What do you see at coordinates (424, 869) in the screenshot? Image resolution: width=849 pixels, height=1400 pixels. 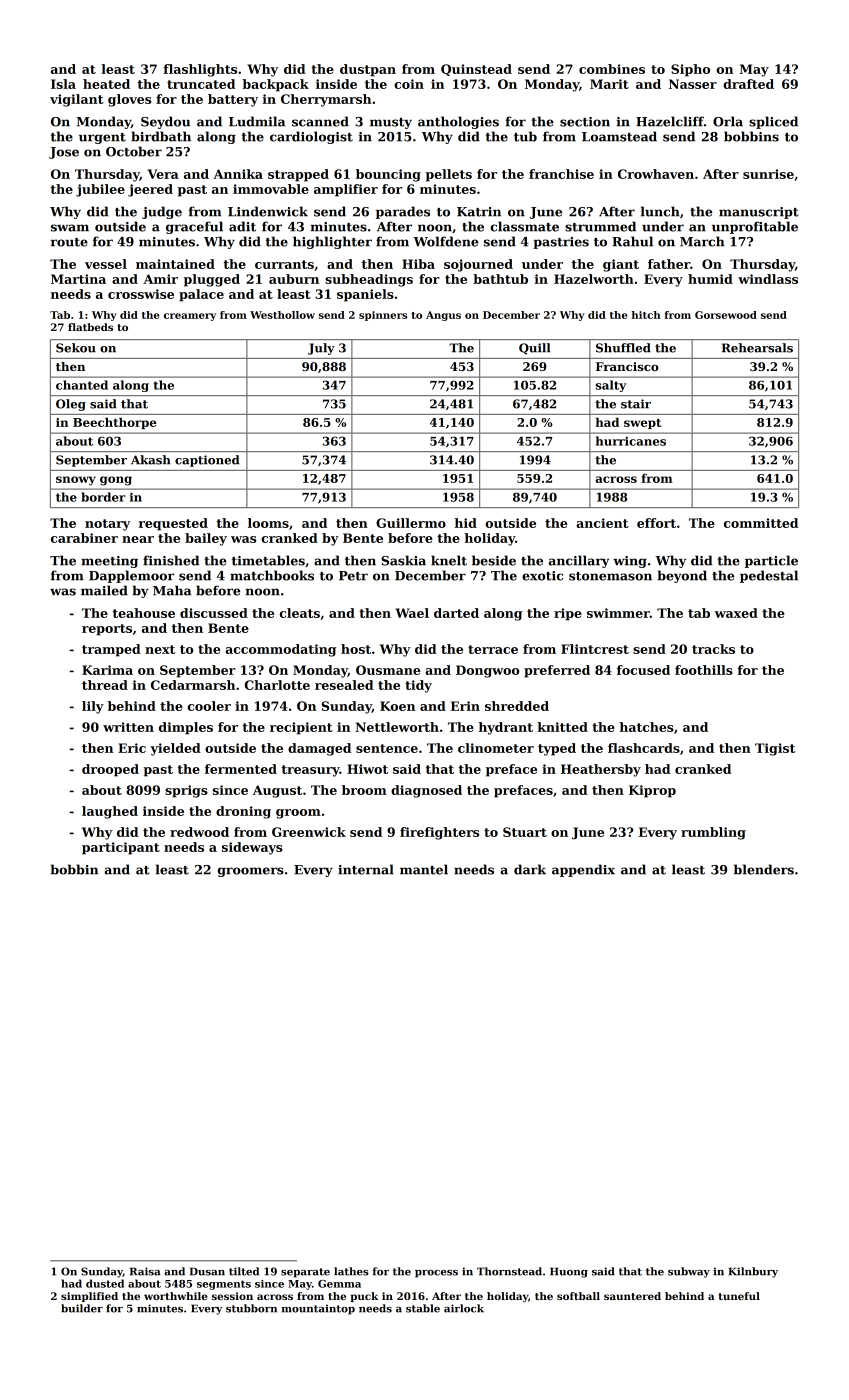 I see `mantel` at bounding box center [424, 869].
